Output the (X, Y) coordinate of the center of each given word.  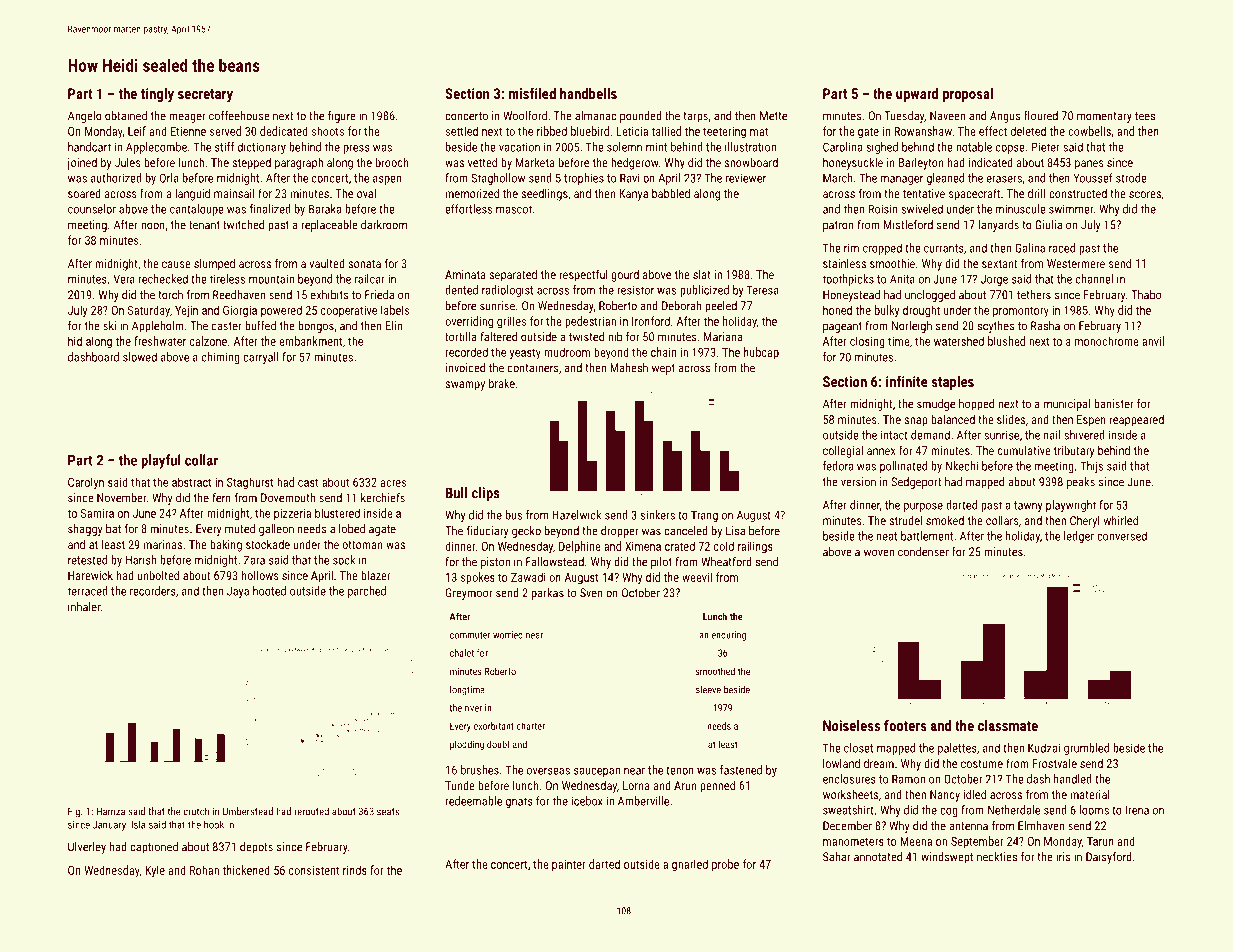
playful (161, 461)
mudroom (567, 352)
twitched (243, 225)
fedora (838, 466)
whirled (1121, 520)
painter (569, 865)
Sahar (836, 857)
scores (1145, 194)
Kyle (155, 871)
